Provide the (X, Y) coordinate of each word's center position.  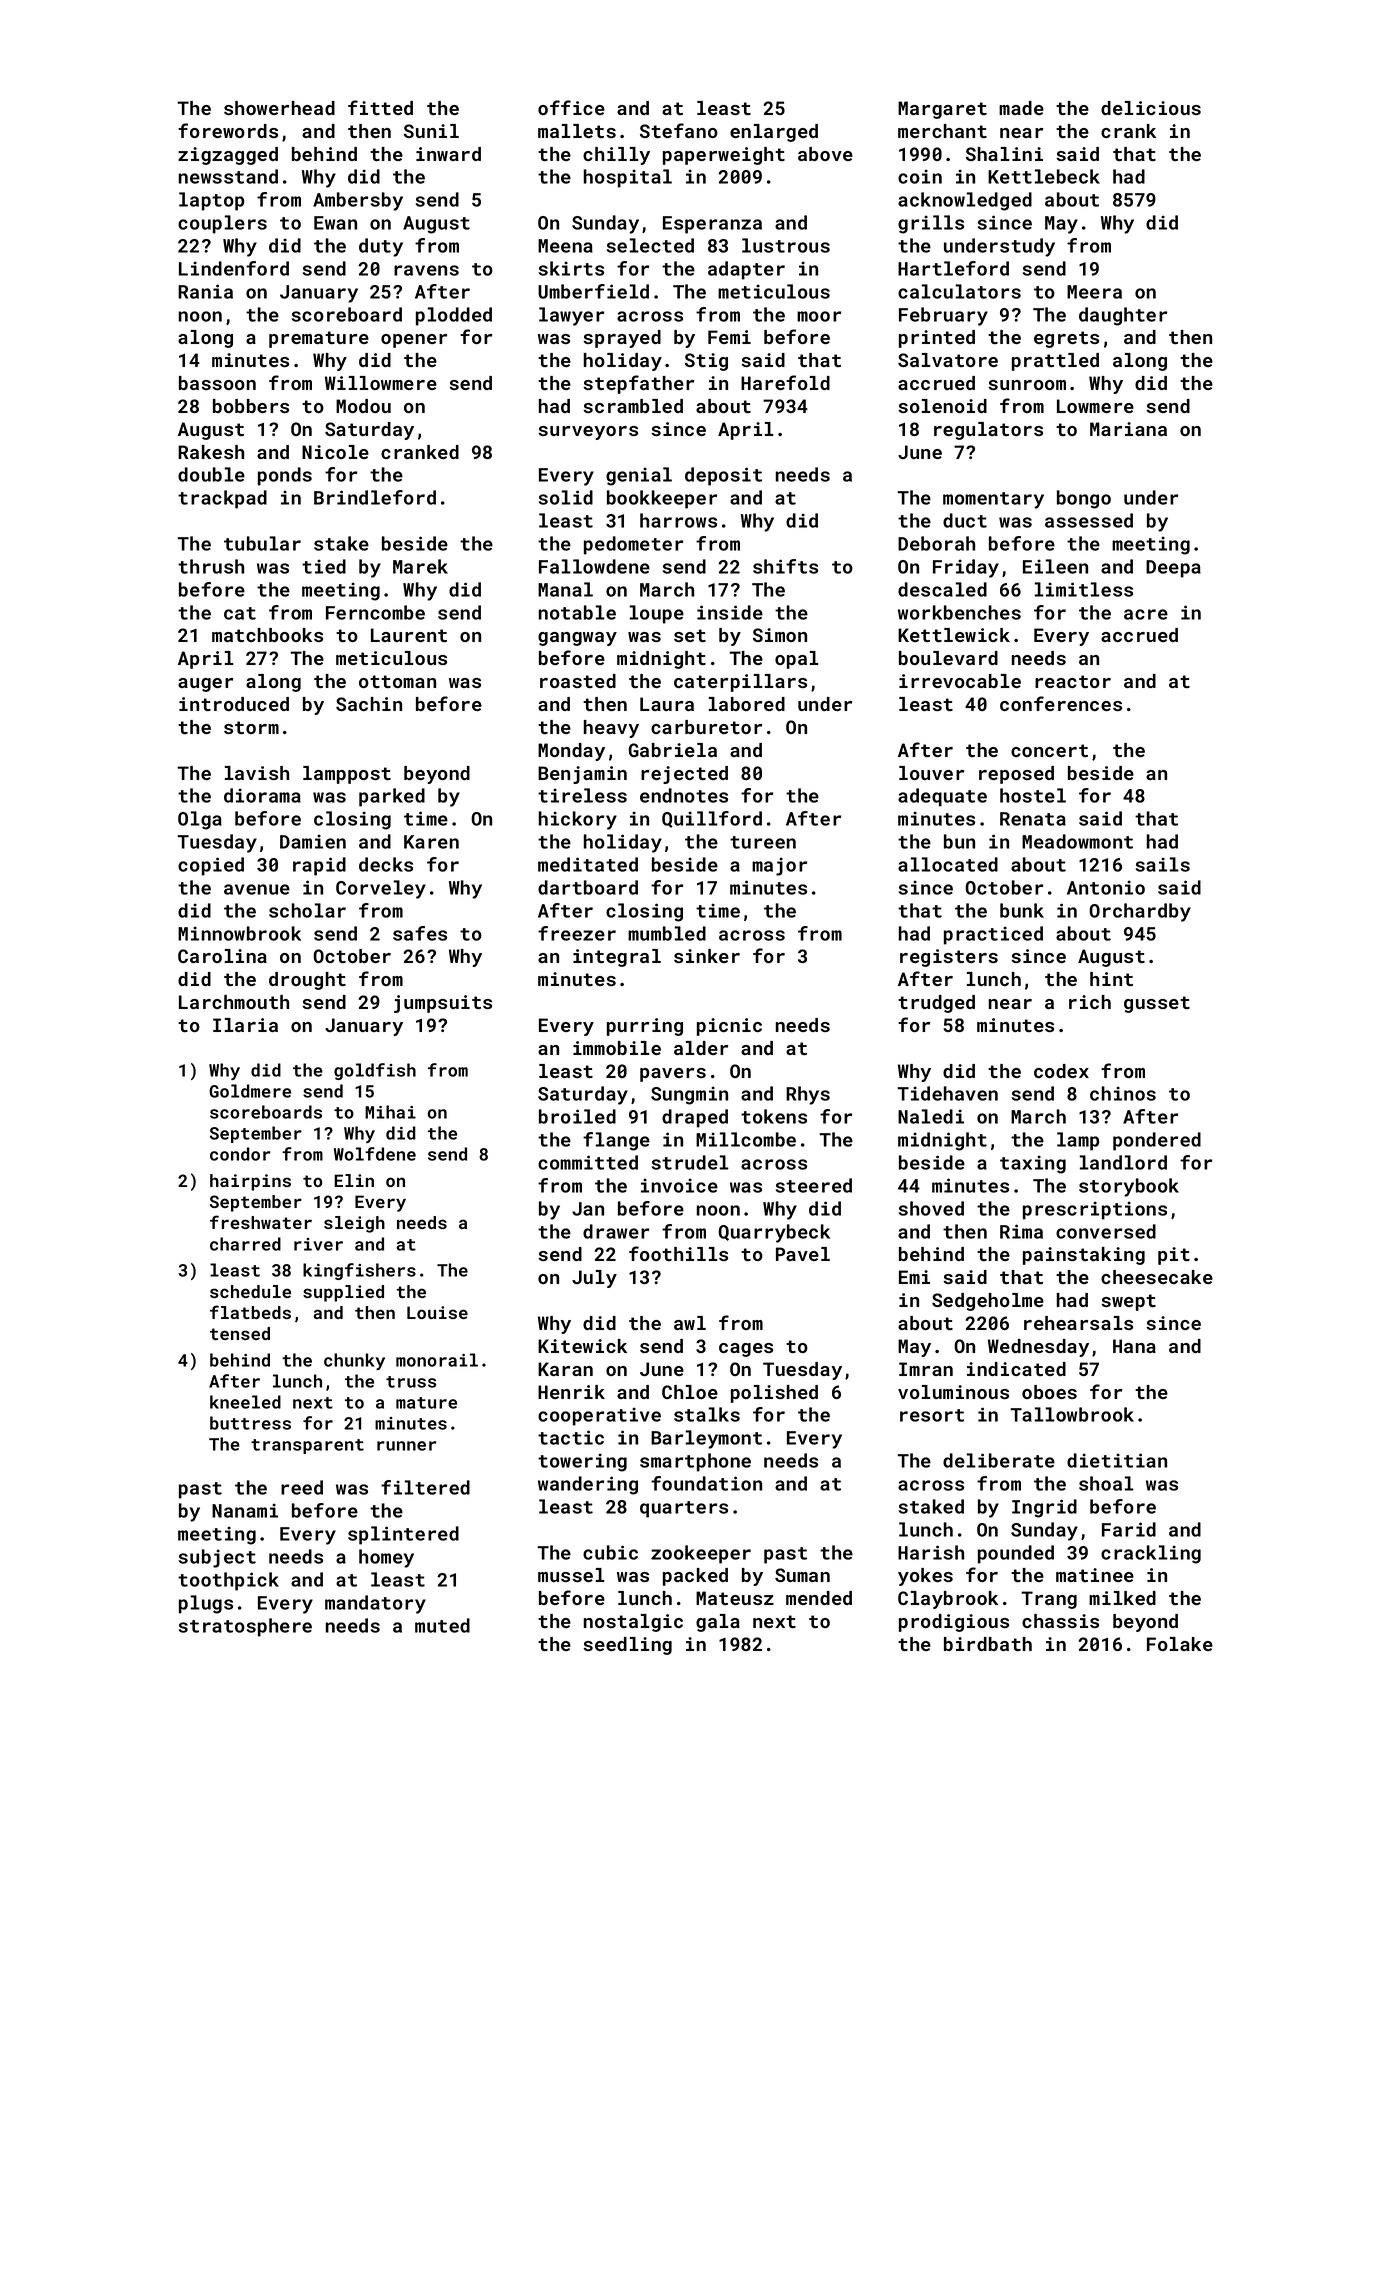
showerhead (279, 108)
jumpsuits (443, 1004)
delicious (1151, 108)
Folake (1180, 1644)
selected (650, 245)
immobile (617, 1048)
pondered (1157, 1141)
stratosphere (245, 1627)
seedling (627, 1646)
